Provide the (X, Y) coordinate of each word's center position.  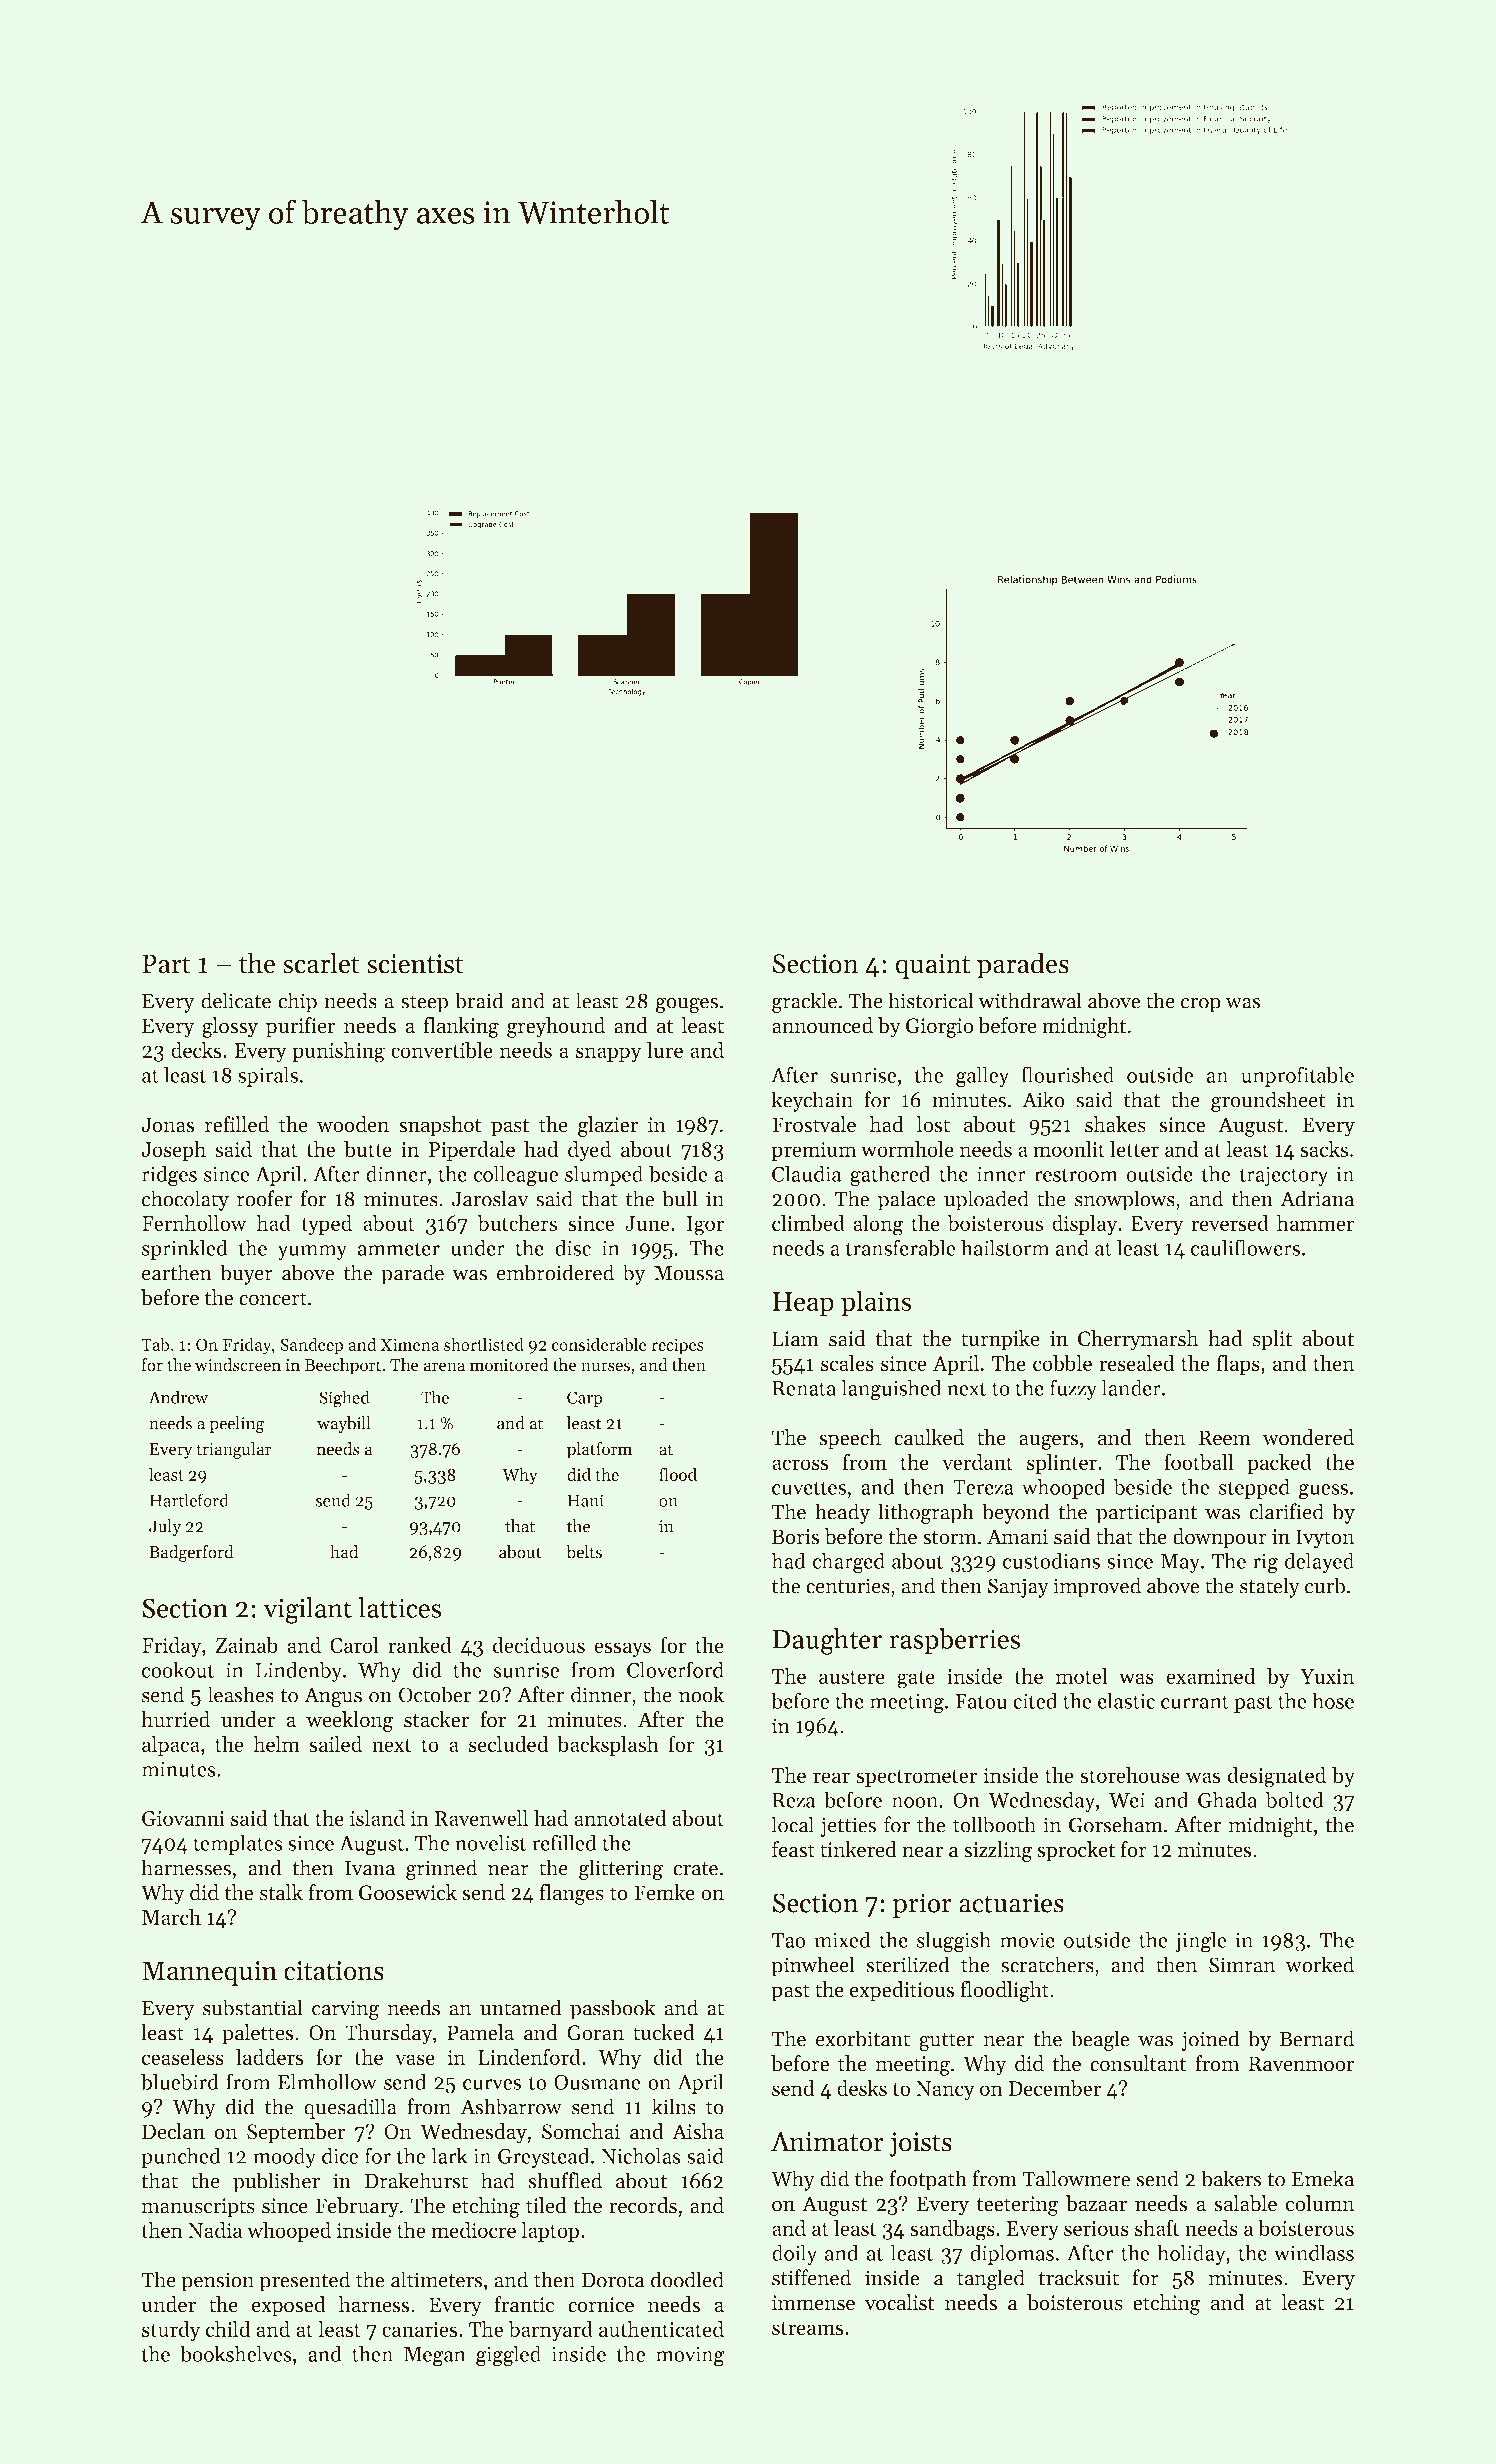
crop (1201, 1005)
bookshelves (236, 2353)
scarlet (321, 963)
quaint (933, 966)
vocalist (899, 2302)
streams (808, 2328)
